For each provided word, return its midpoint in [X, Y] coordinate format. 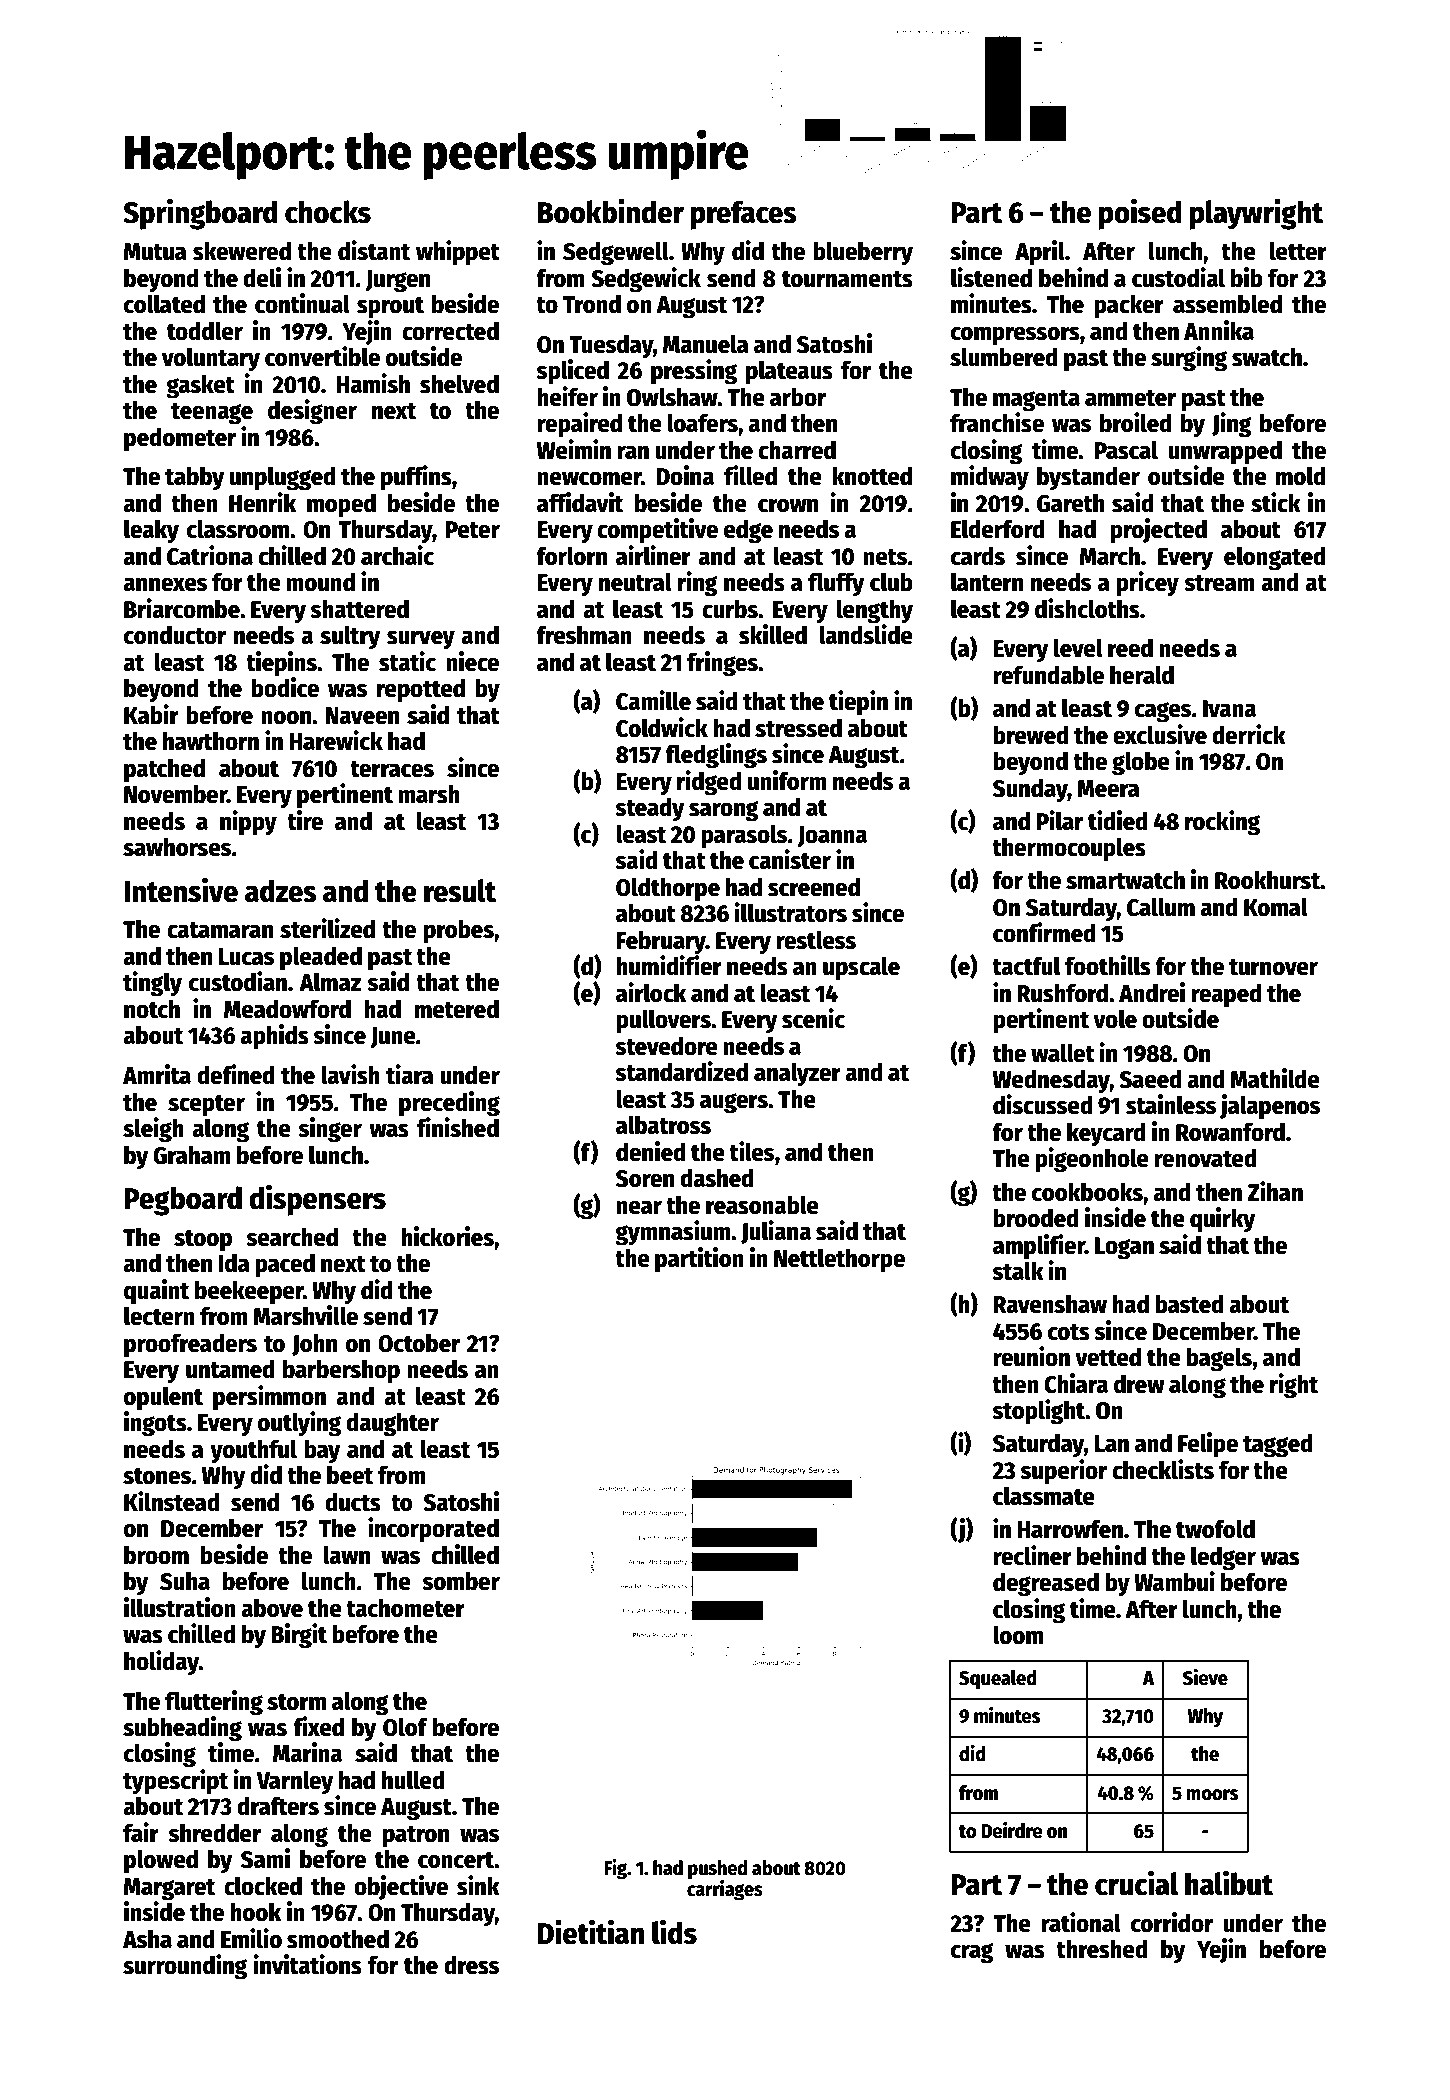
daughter [392, 1424]
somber [461, 1581]
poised [1140, 214]
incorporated [433, 1530]
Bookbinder [611, 211]
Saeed [1150, 1079]
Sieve [1205, 1677]
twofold [1215, 1529]
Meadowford [287, 1009]
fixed [318, 1726]
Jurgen [397, 281]
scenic [813, 1018]
